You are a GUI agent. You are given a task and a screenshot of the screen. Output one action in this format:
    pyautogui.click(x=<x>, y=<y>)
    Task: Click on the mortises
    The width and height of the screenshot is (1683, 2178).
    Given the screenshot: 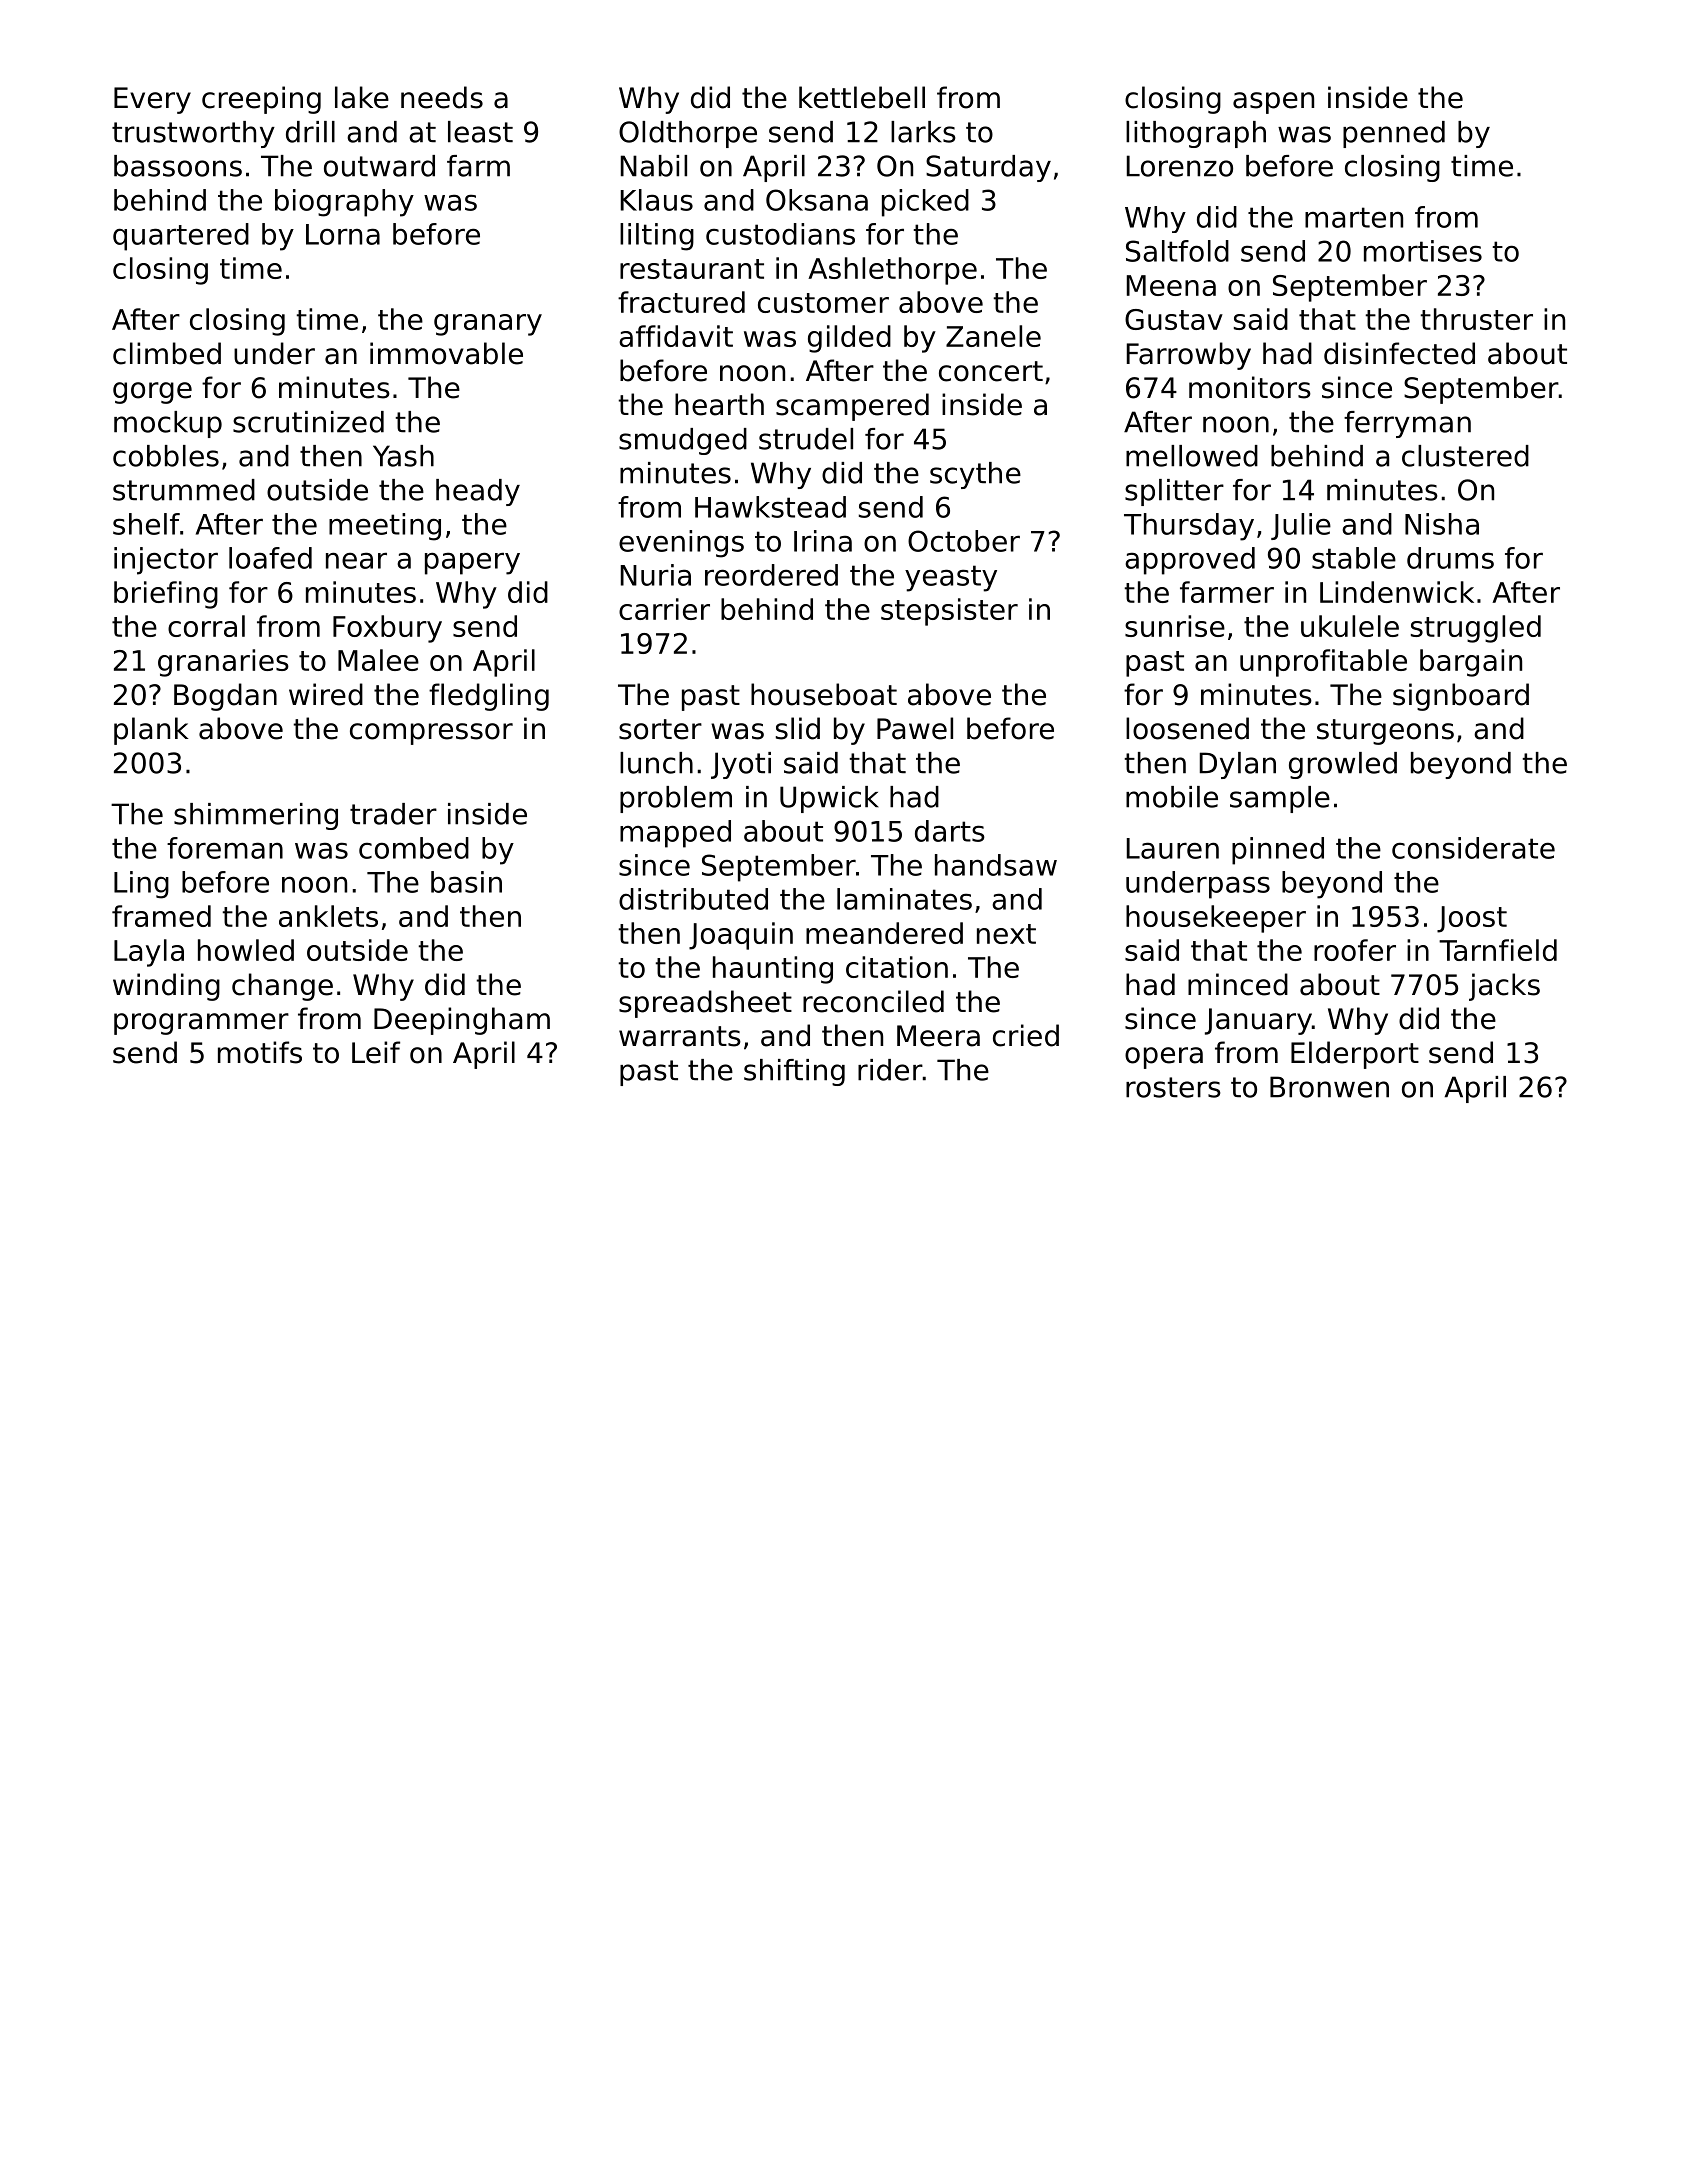 What is the action you would take?
    pyautogui.click(x=1423, y=251)
